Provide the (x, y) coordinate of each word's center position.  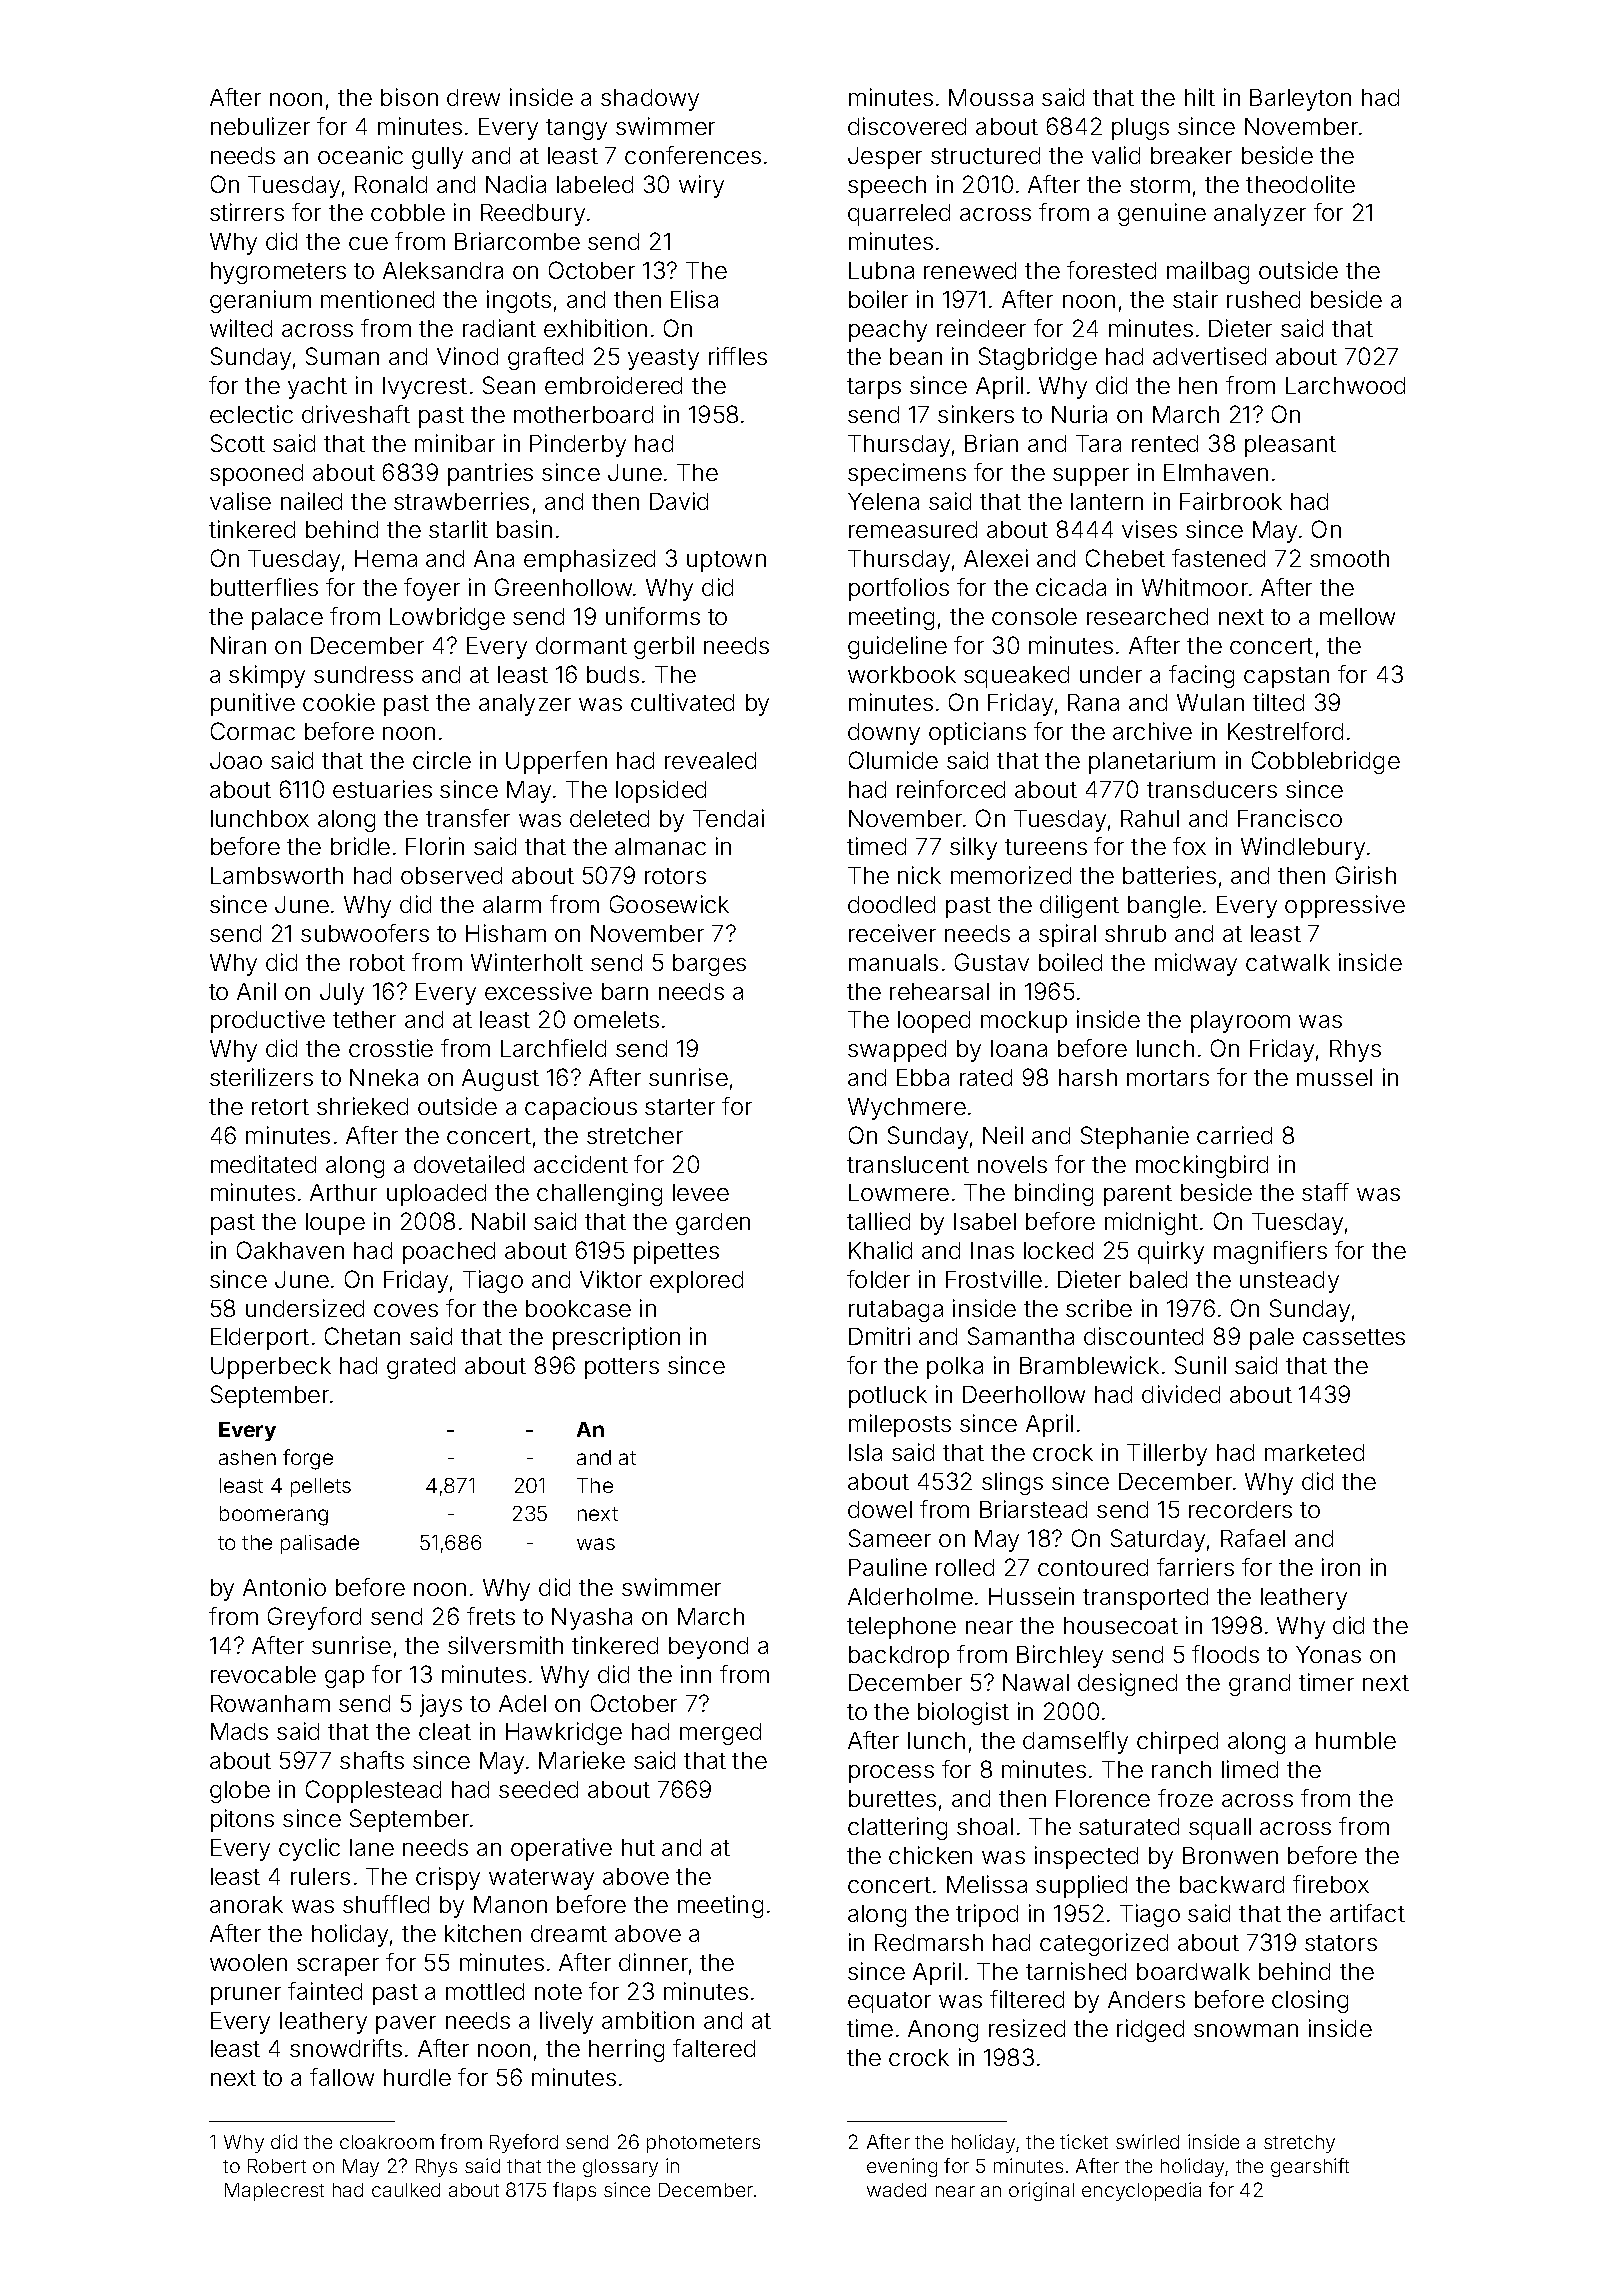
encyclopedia (1141, 2191)
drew (473, 97)
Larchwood (1345, 385)
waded (896, 2190)
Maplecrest (274, 2192)
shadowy (650, 100)
